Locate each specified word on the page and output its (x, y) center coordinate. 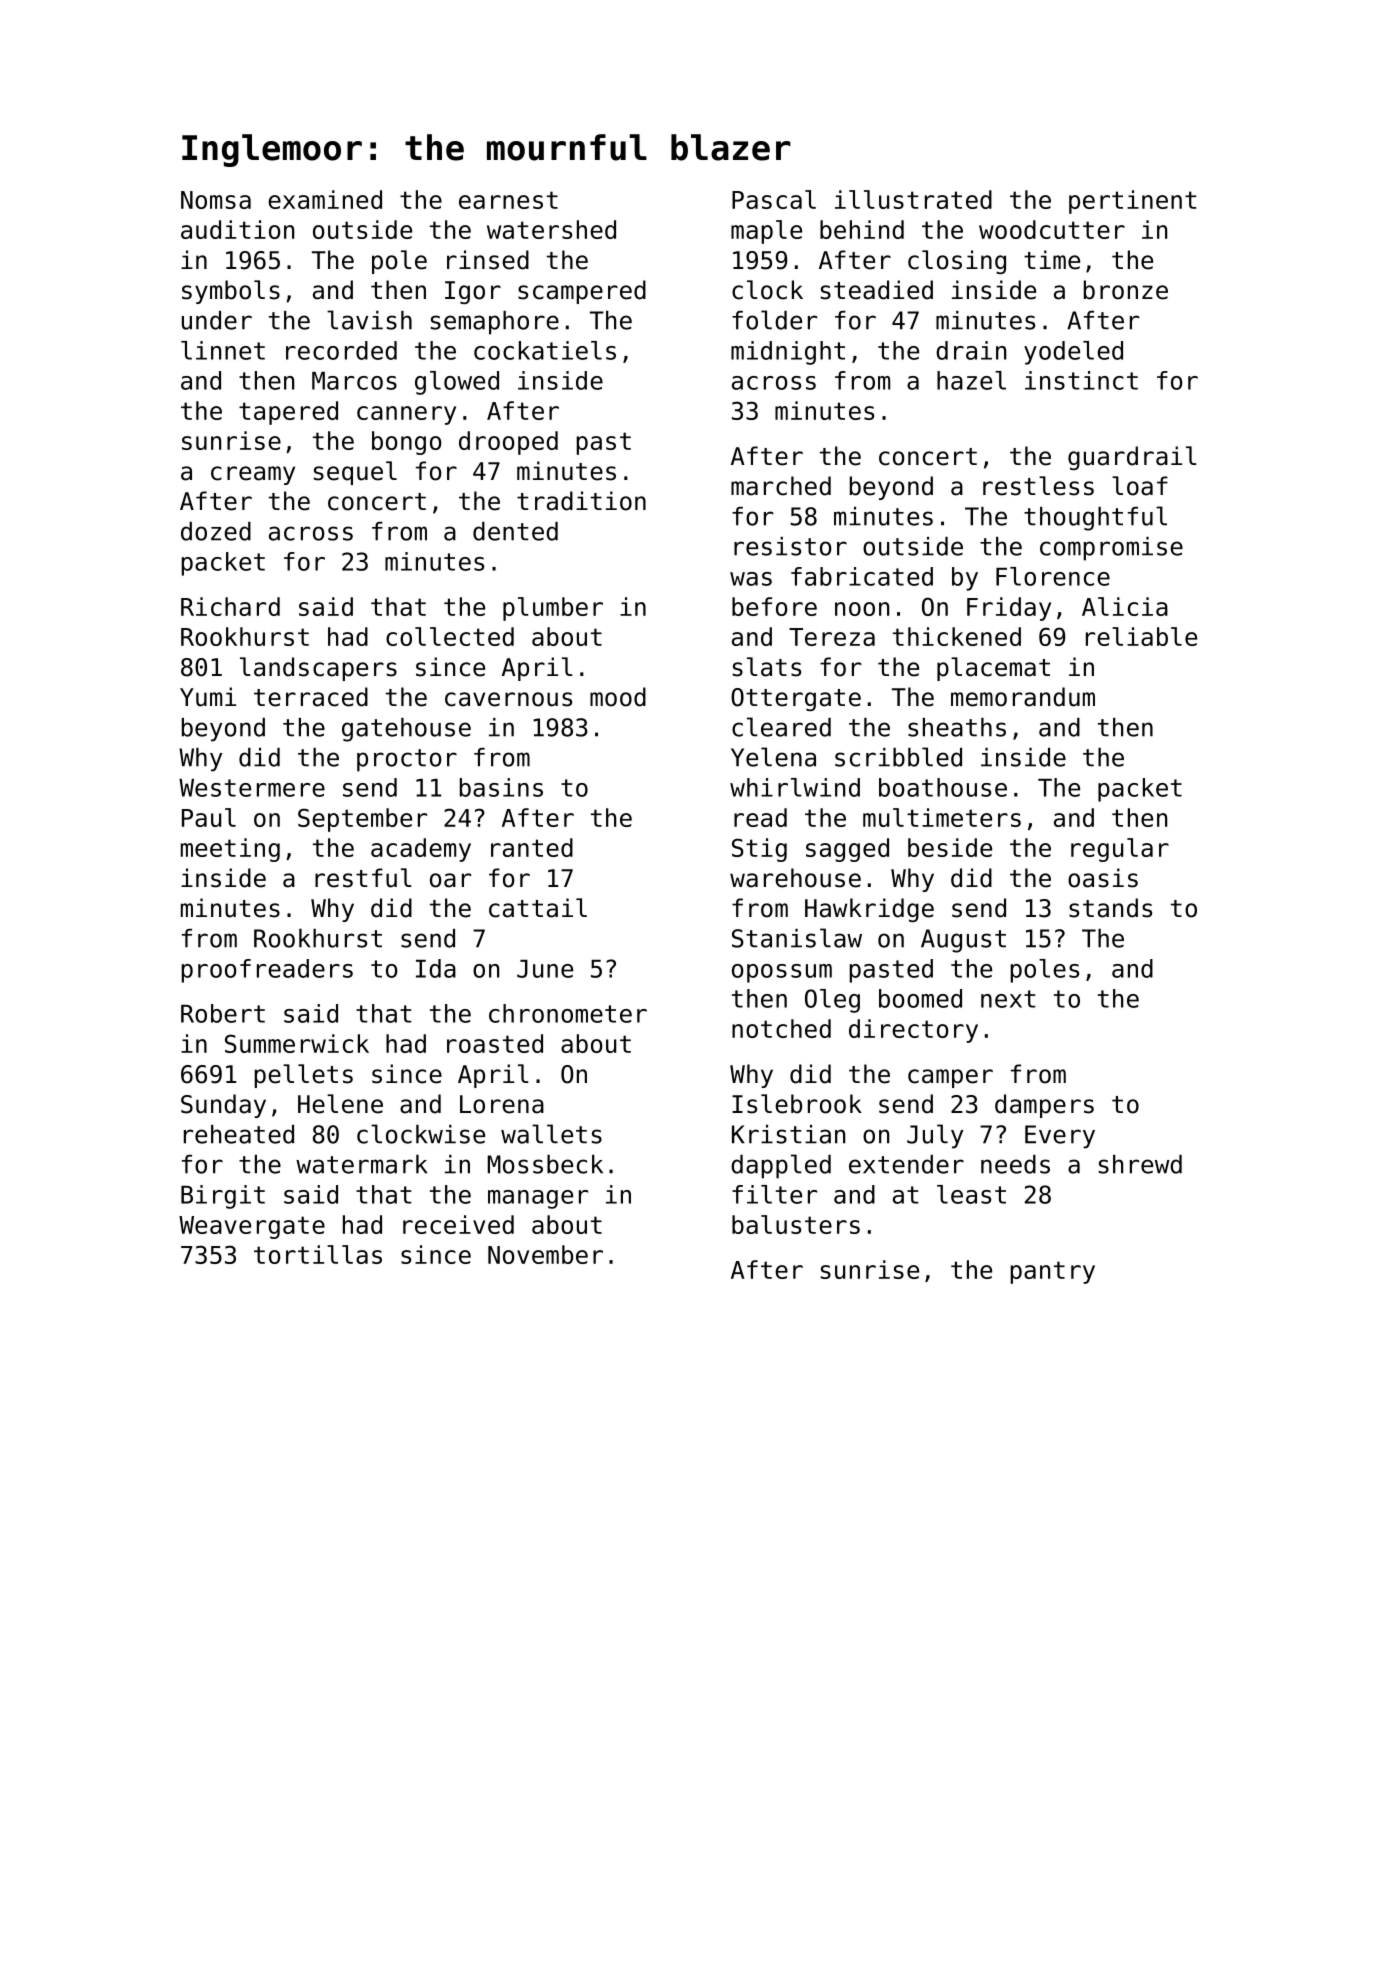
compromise (1111, 549)
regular (1120, 850)
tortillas (318, 1254)
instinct (1081, 380)
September (362, 820)
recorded (341, 350)
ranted (532, 847)
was (751, 579)
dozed (216, 531)
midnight (788, 353)
